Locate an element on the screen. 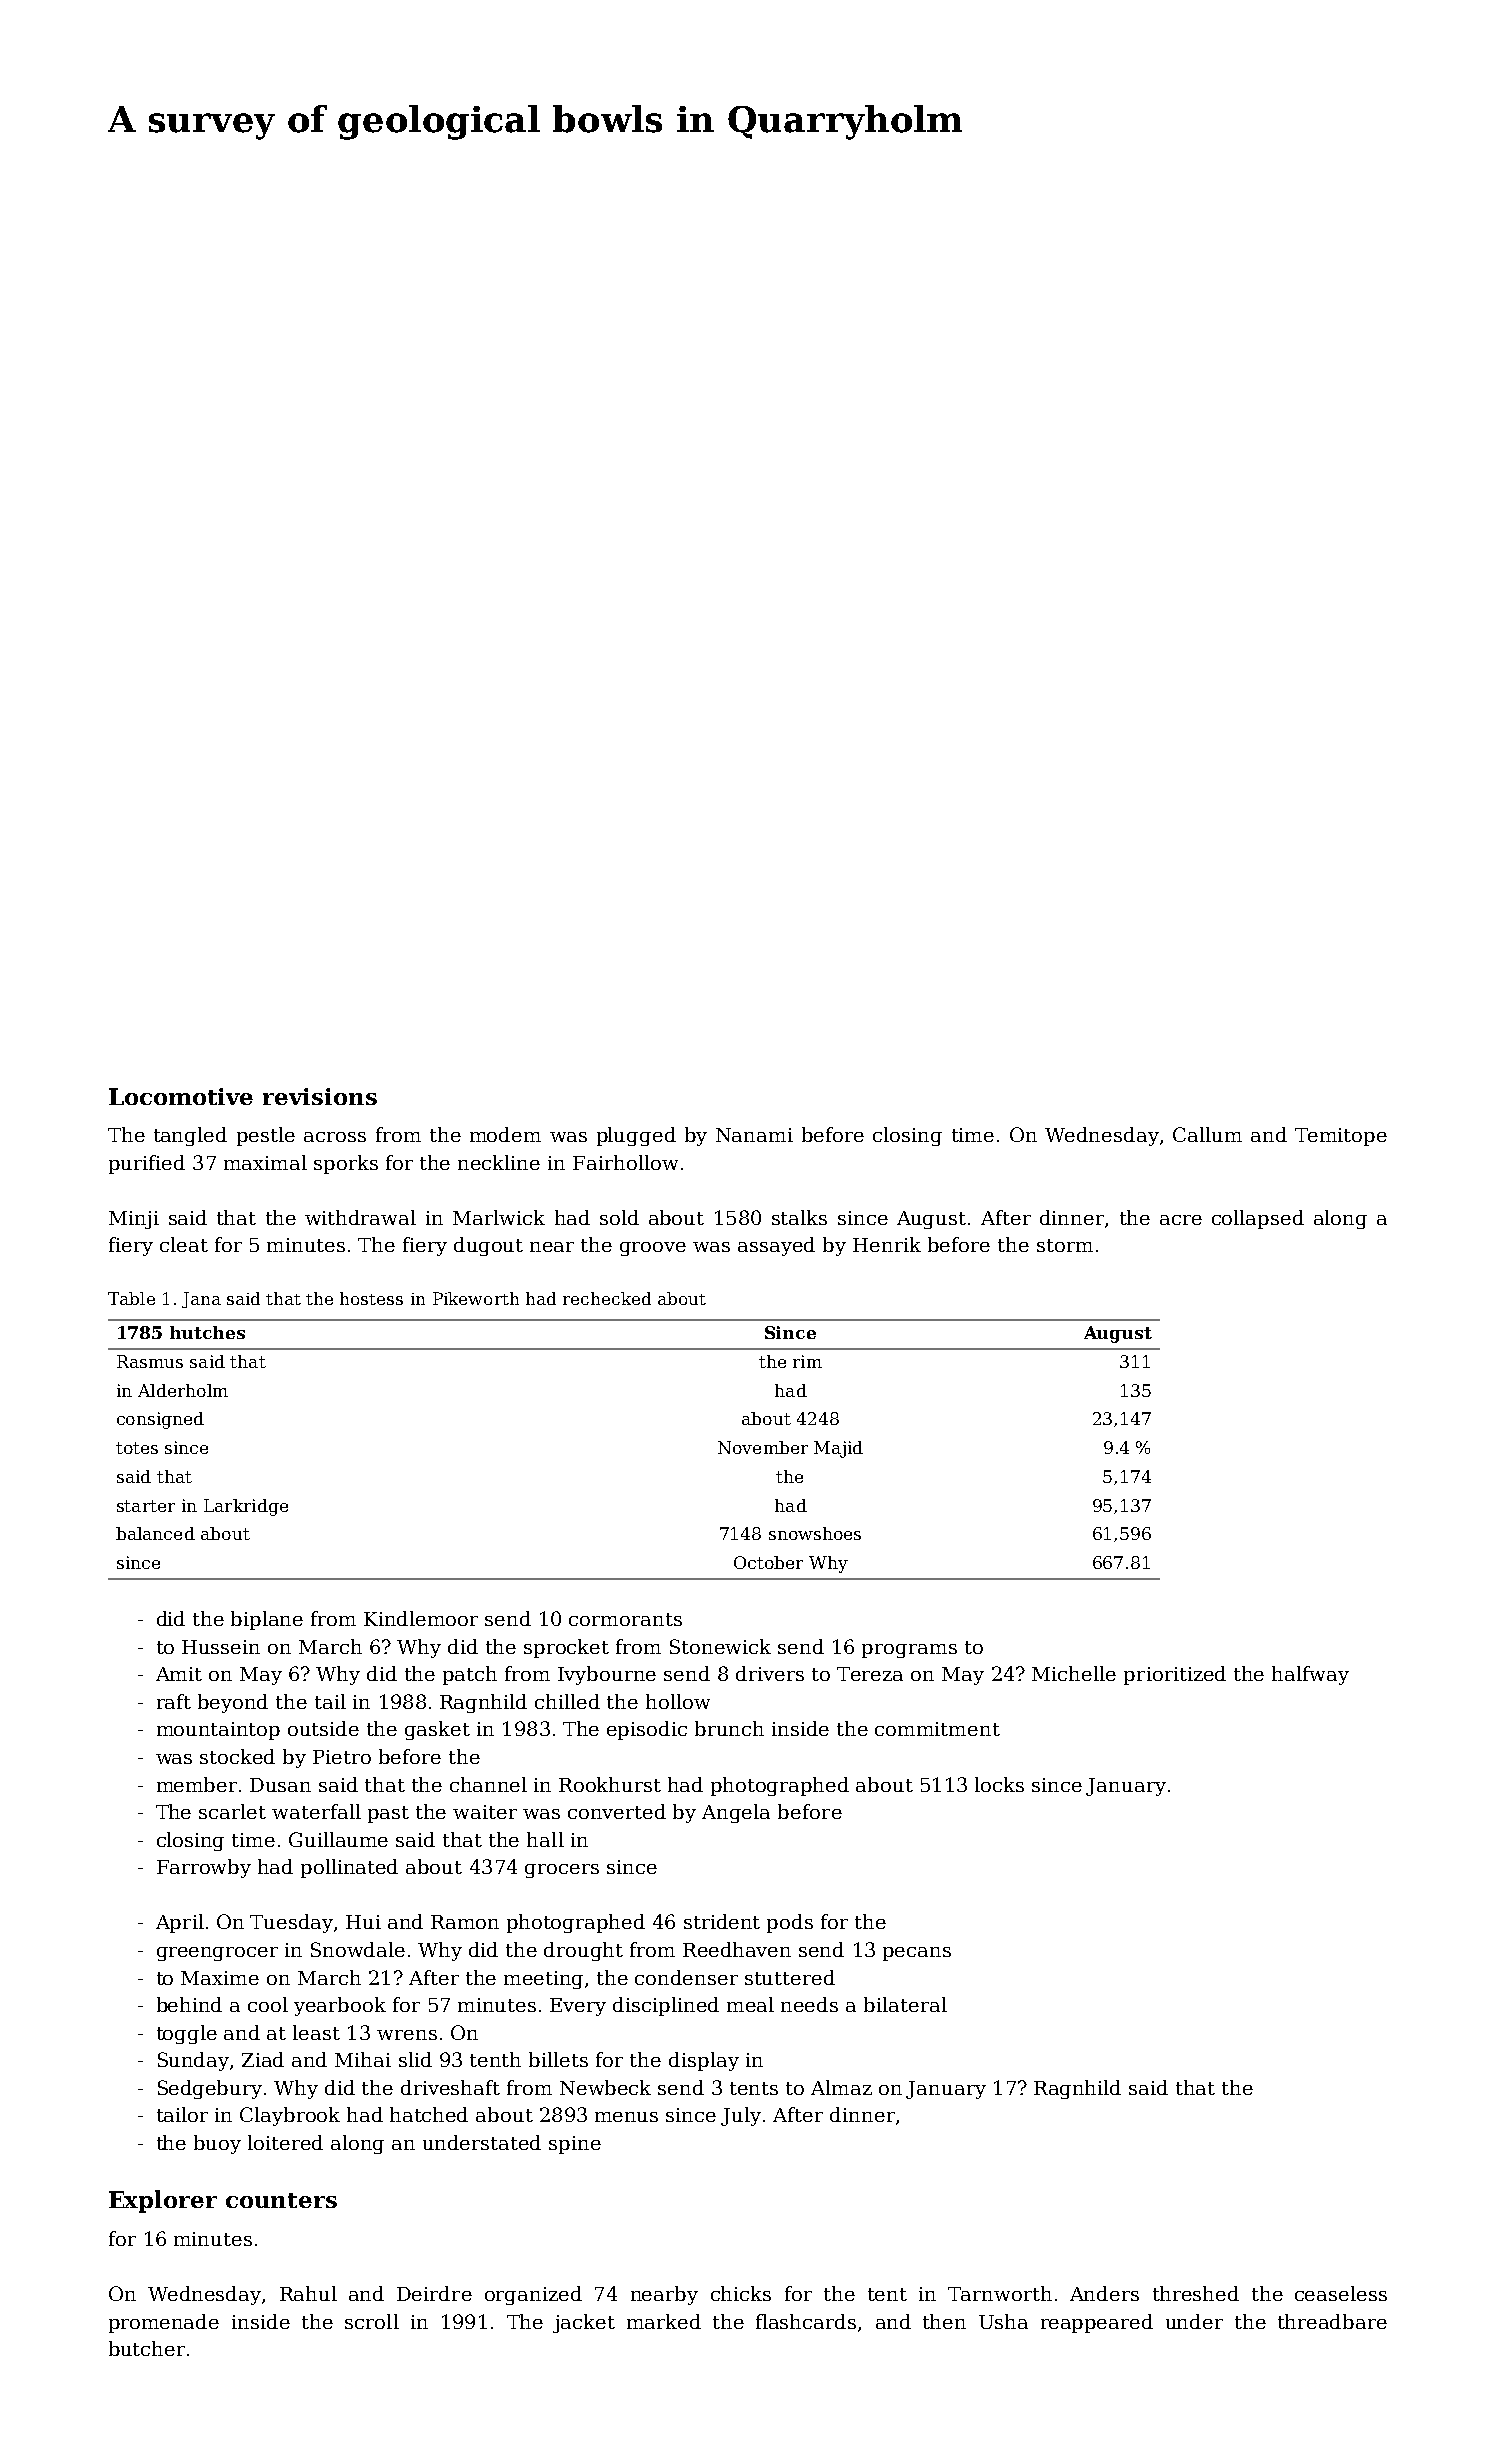 Image resolution: width=1496 pixels, height=2464 pixels. chicks is located at coordinates (741, 2293).
